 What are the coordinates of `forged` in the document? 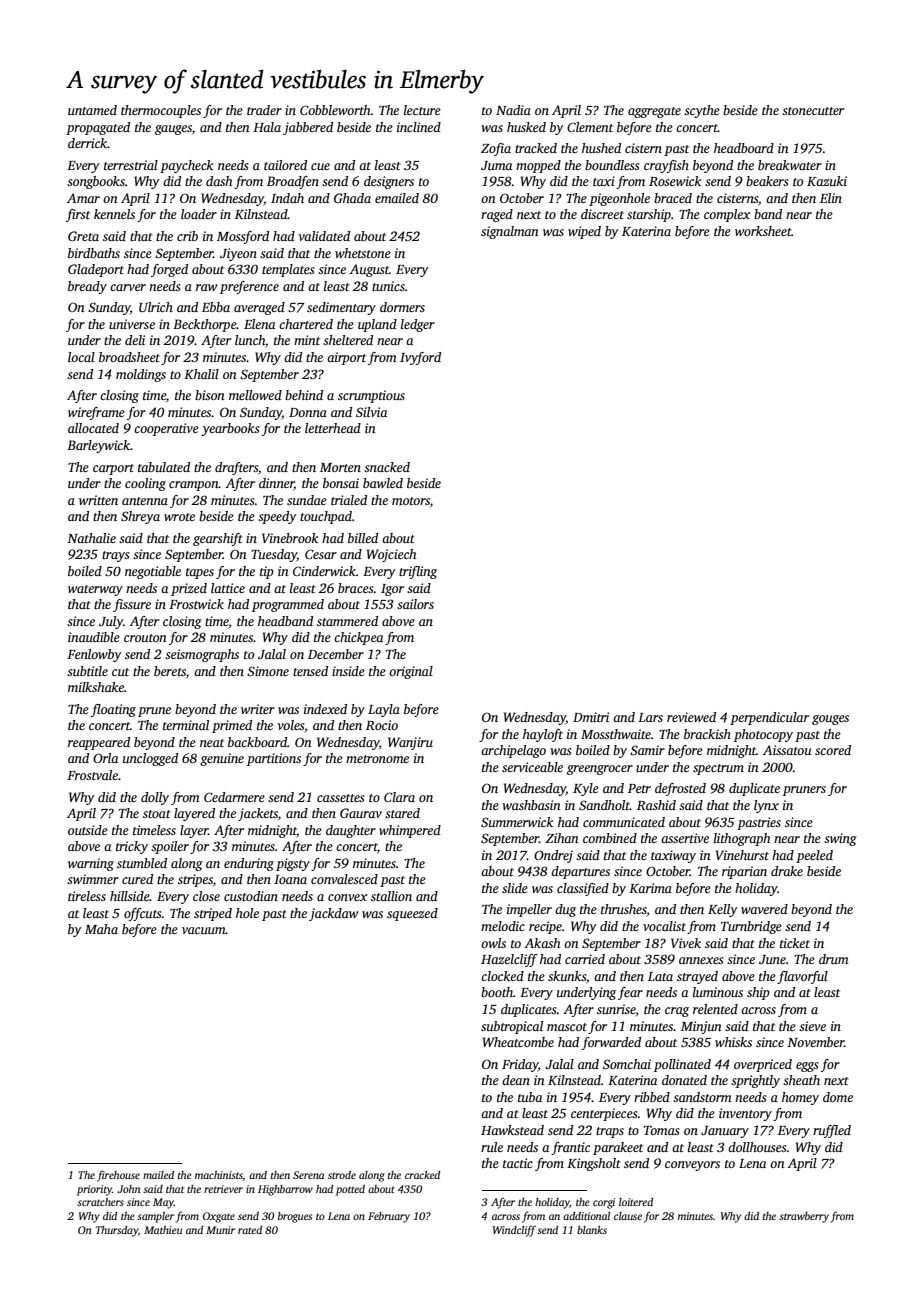 It's located at (169, 270).
